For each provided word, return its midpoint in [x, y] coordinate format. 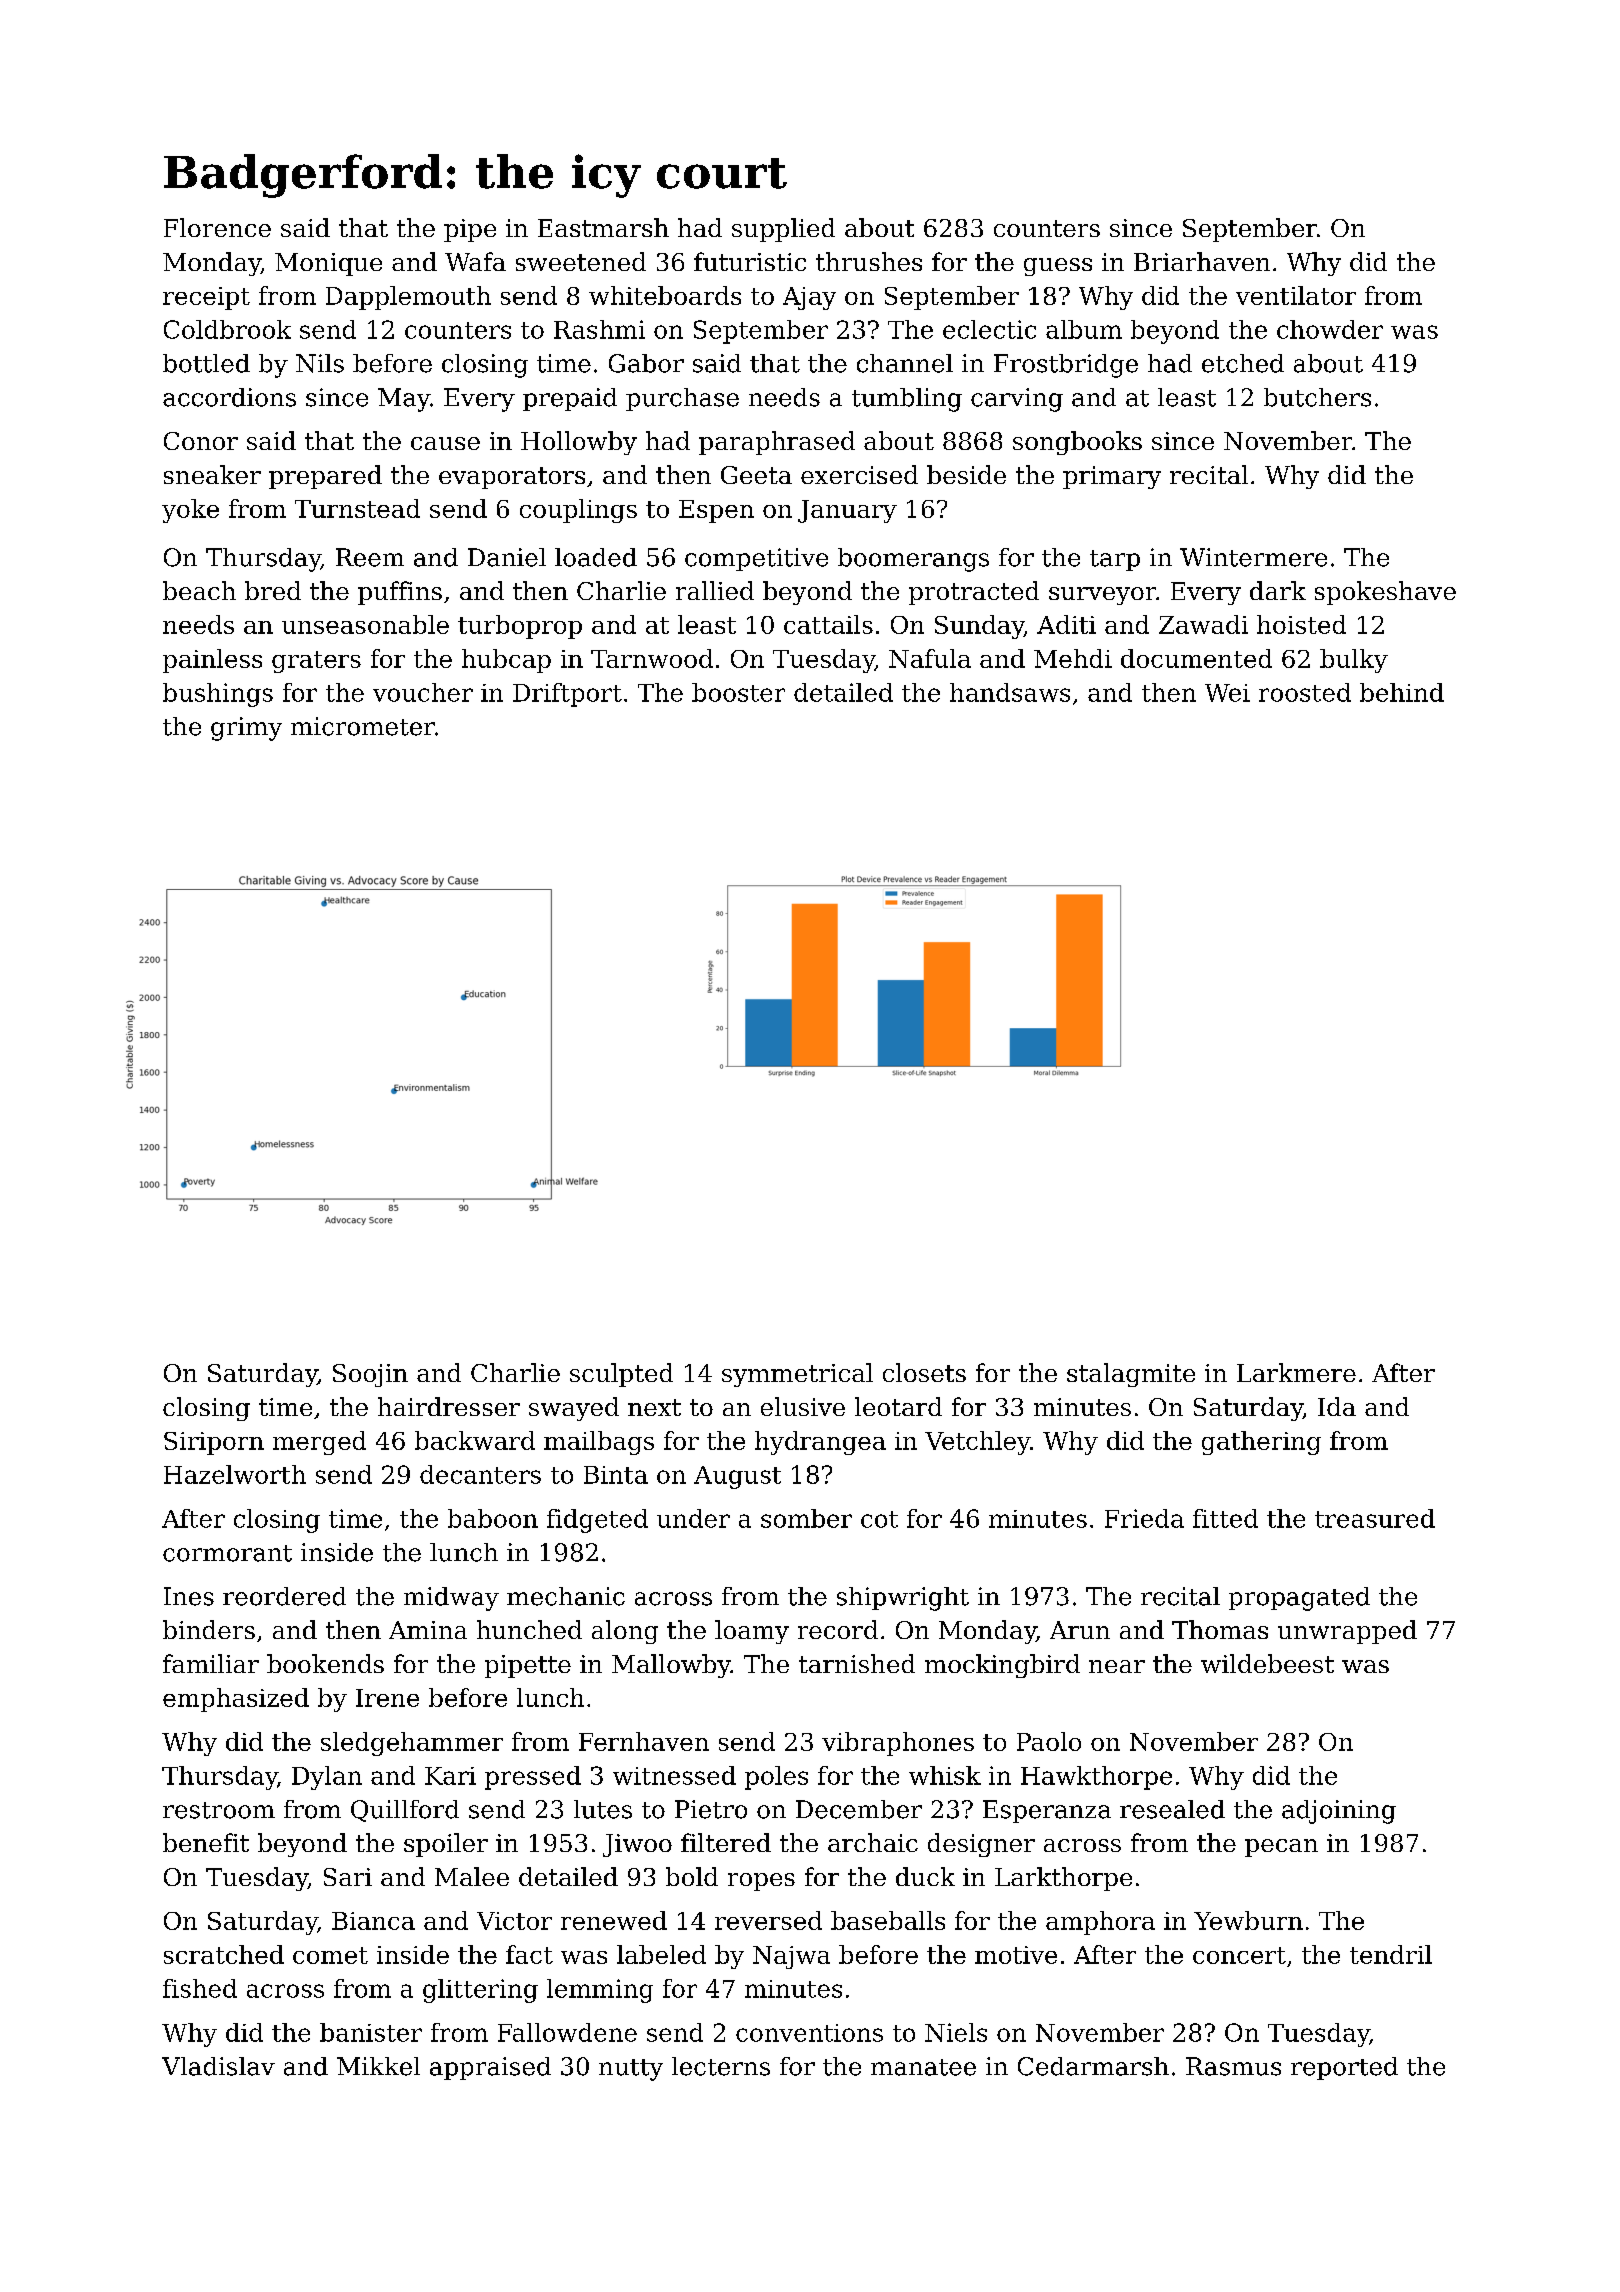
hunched [529, 1629]
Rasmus [1233, 2066]
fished [200, 1988]
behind [1402, 692]
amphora [1100, 1923]
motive [1016, 1955]
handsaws [1010, 692]
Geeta [756, 475]
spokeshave [1385, 593]
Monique [328, 264]
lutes [603, 1809]
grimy [246, 729]
